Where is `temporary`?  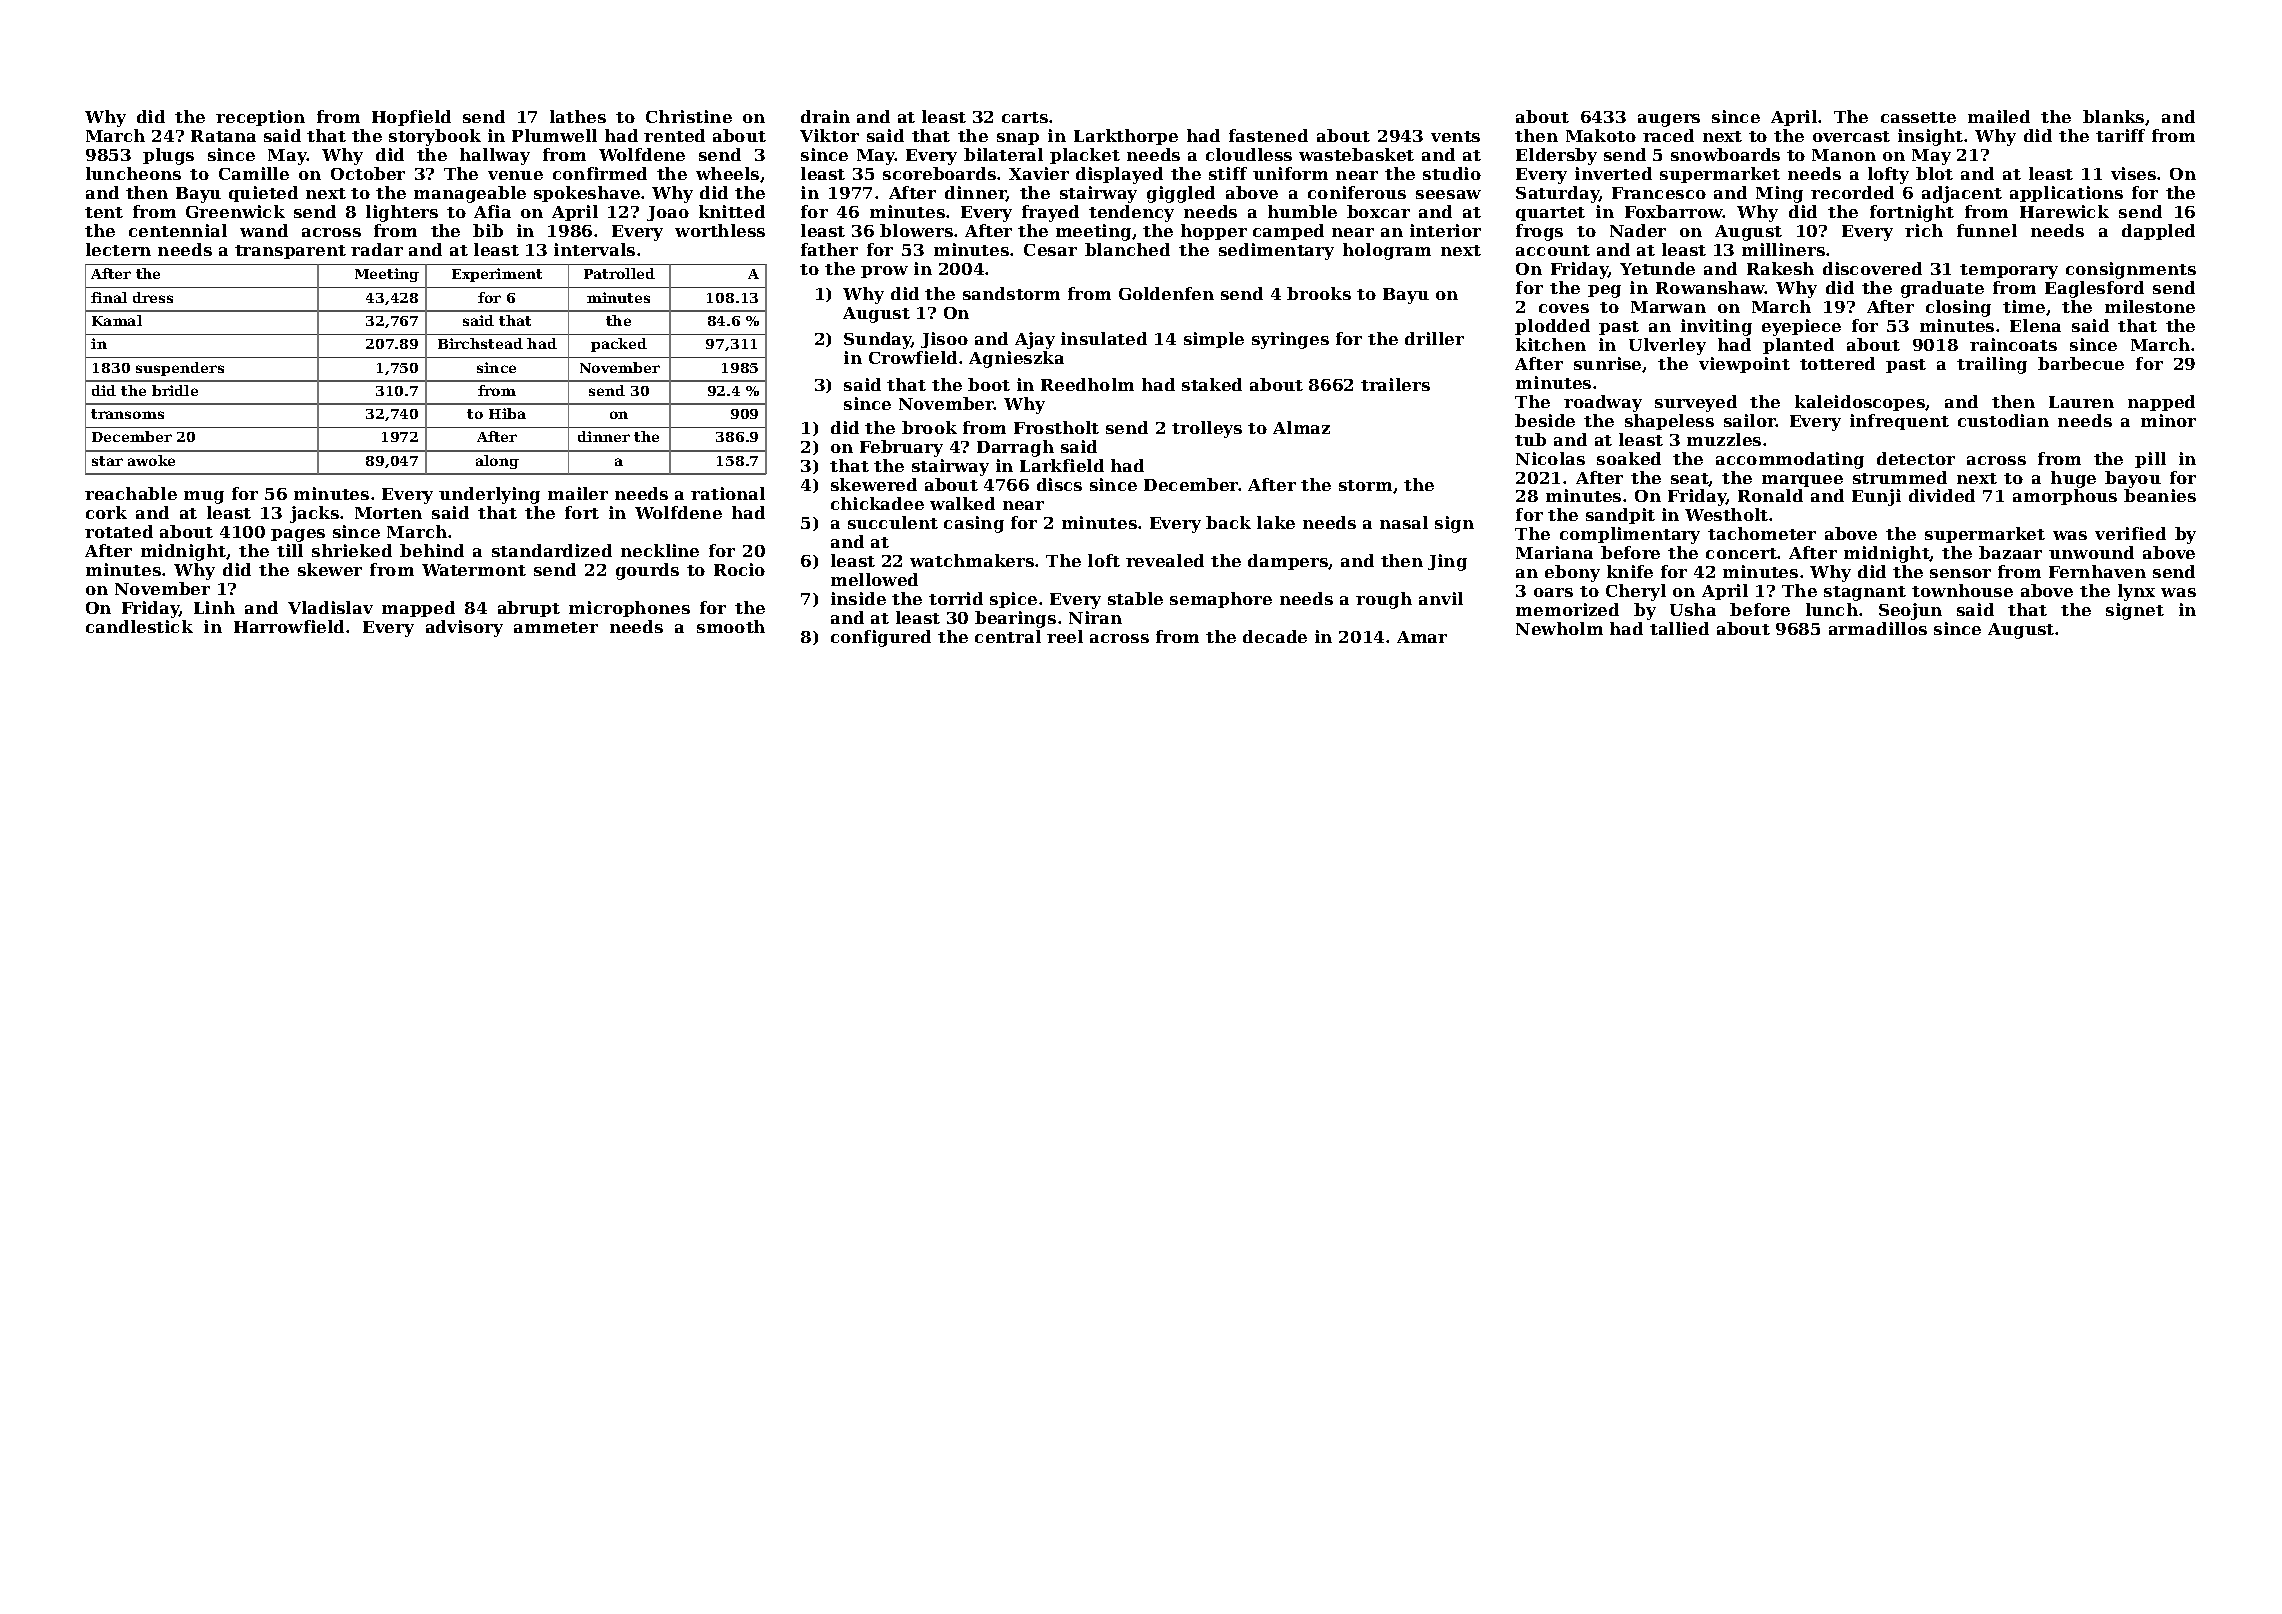
temporary is located at coordinates (2009, 271).
